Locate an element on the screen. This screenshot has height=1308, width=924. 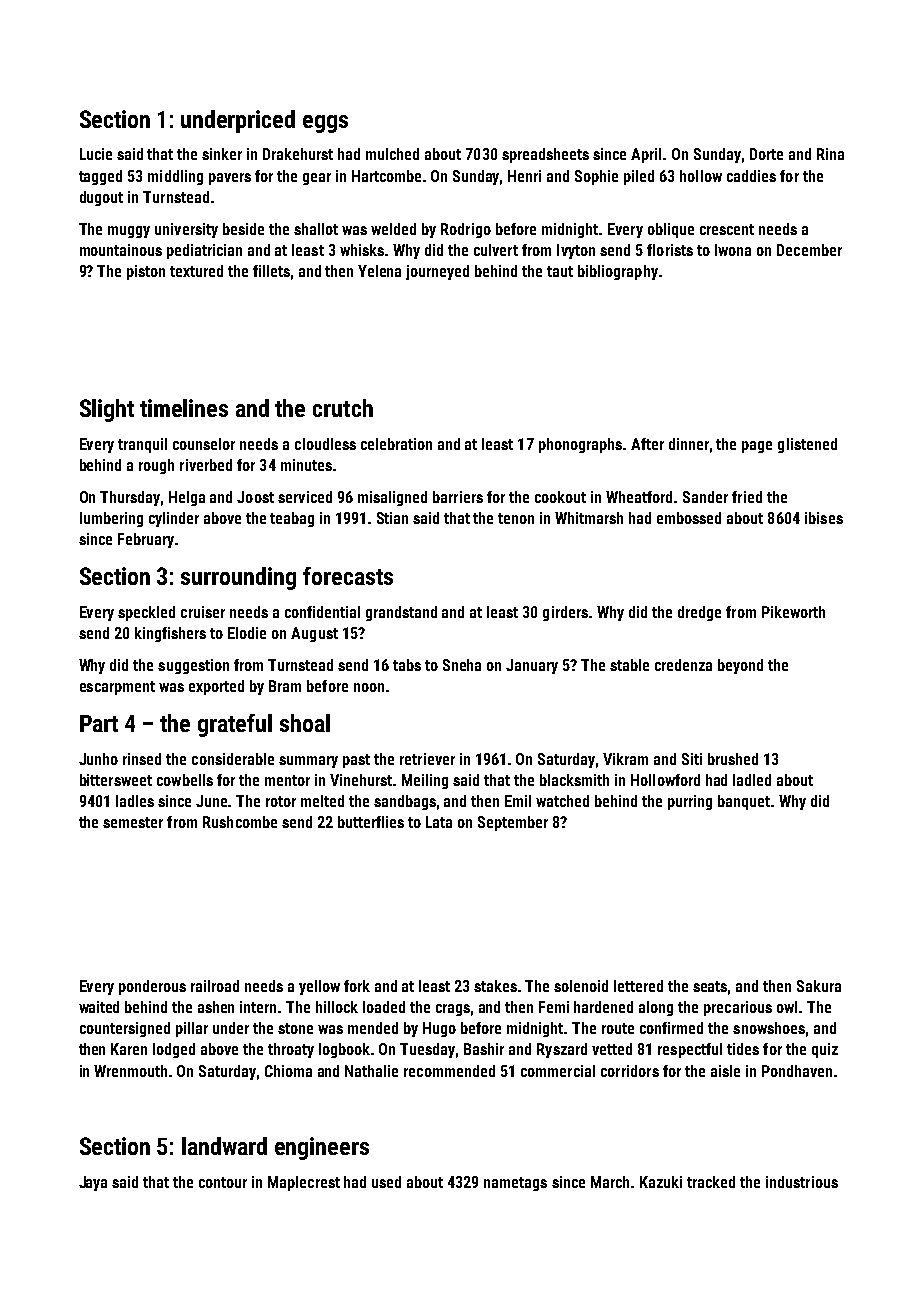
Jaya is located at coordinates (93, 1183).
